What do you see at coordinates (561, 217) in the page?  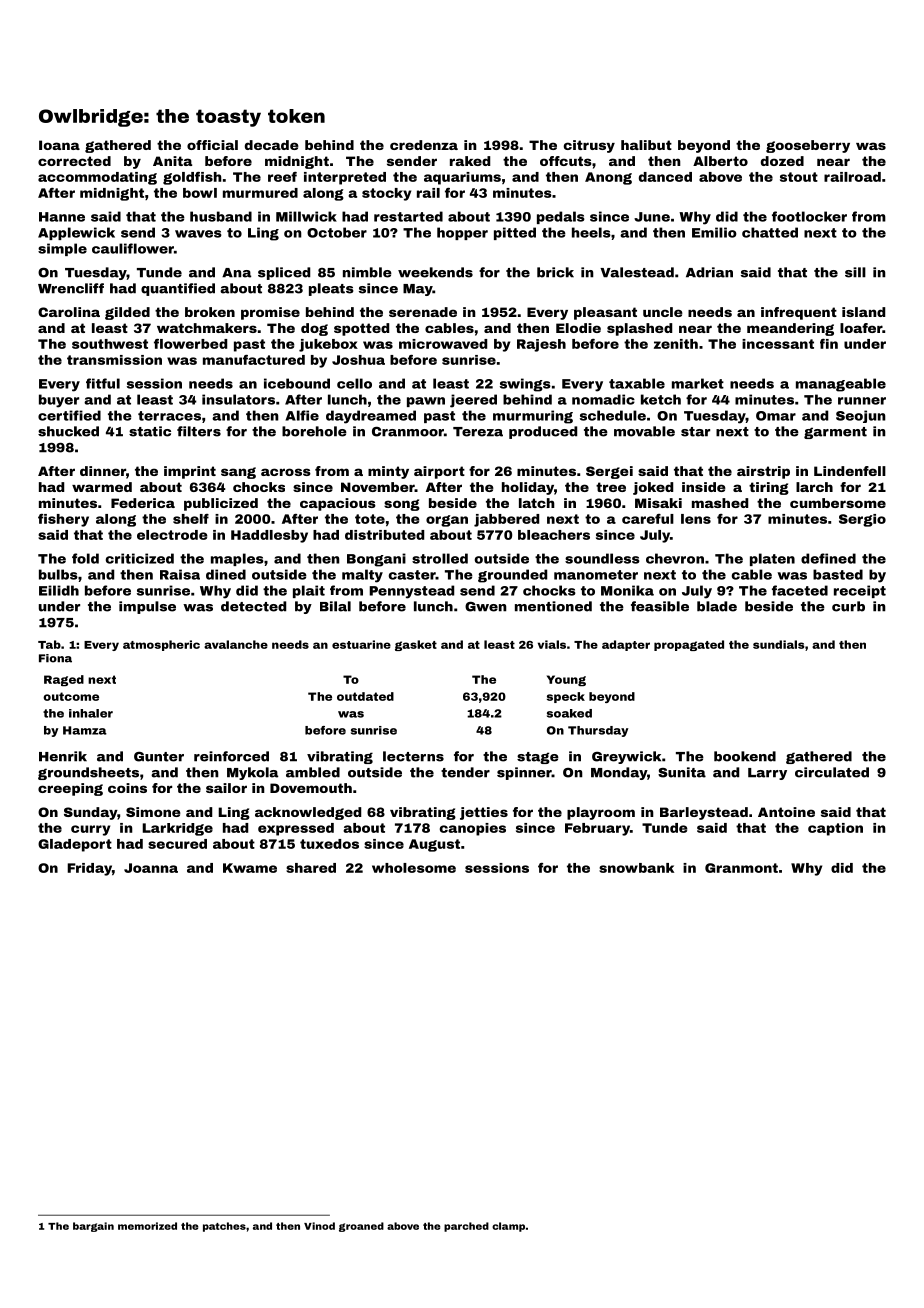 I see `pedals` at bounding box center [561, 217].
